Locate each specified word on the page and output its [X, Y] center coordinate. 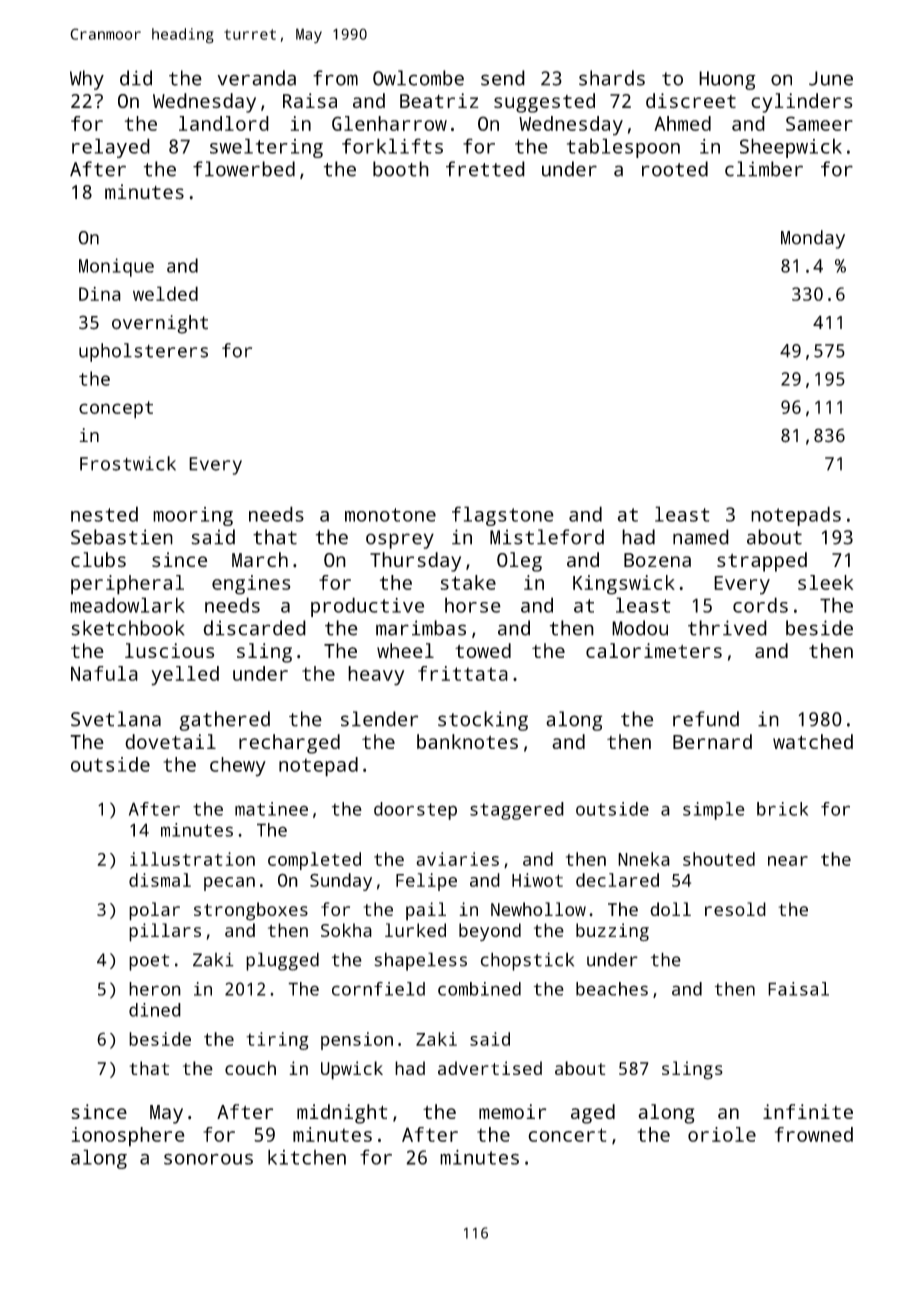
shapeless [421, 961]
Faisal [798, 989]
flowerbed [244, 169]
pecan [229, 884]
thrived [727, 628]
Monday [813, 239]
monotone [390, 515]
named [701, 537]
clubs [98, 559]
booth [401, 169]
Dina [100, 294]
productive [367, 607]
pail [426, 911]
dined [155, 1010]
